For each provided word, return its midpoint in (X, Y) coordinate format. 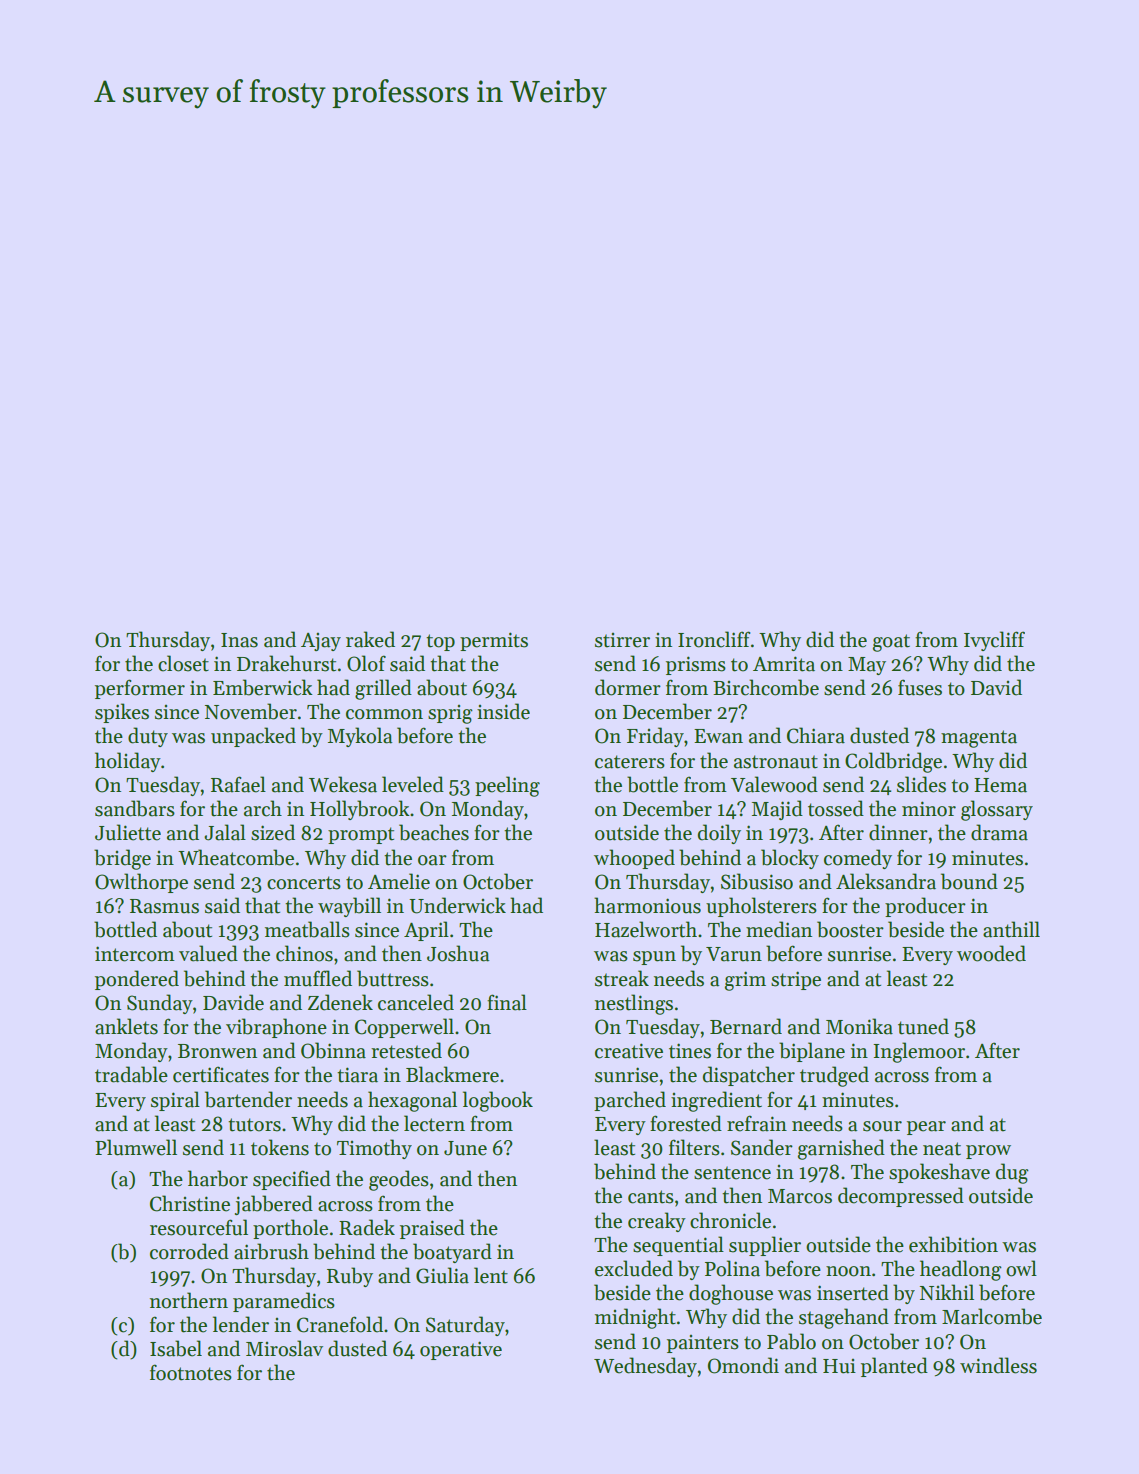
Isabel (176, 1348)
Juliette (128, 832)
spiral (175, 1101)
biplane (812, 1052)
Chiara (816, 735)
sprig (450, 714)
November (251, 711)
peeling (507, 786)
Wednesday (646, 1367)
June (465, 1148)
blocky (790, 859)
